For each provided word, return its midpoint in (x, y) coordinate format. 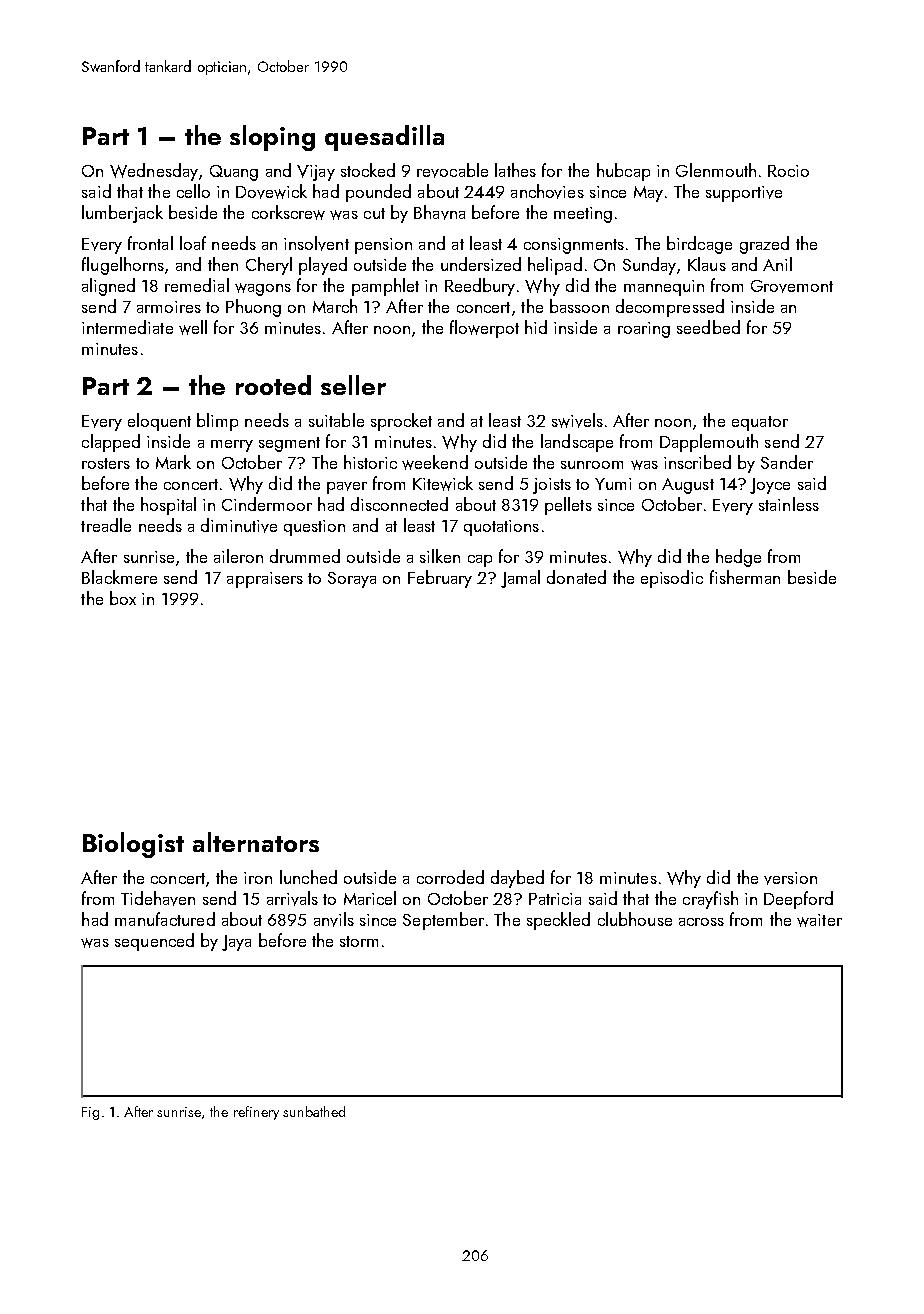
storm (359, 941)
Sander (787, 462)
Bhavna (439, 212)
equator (760, 423)
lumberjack (122, 214)
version (790, 878)
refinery (256, 1113)
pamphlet (385, 287)
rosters (106, 463)
